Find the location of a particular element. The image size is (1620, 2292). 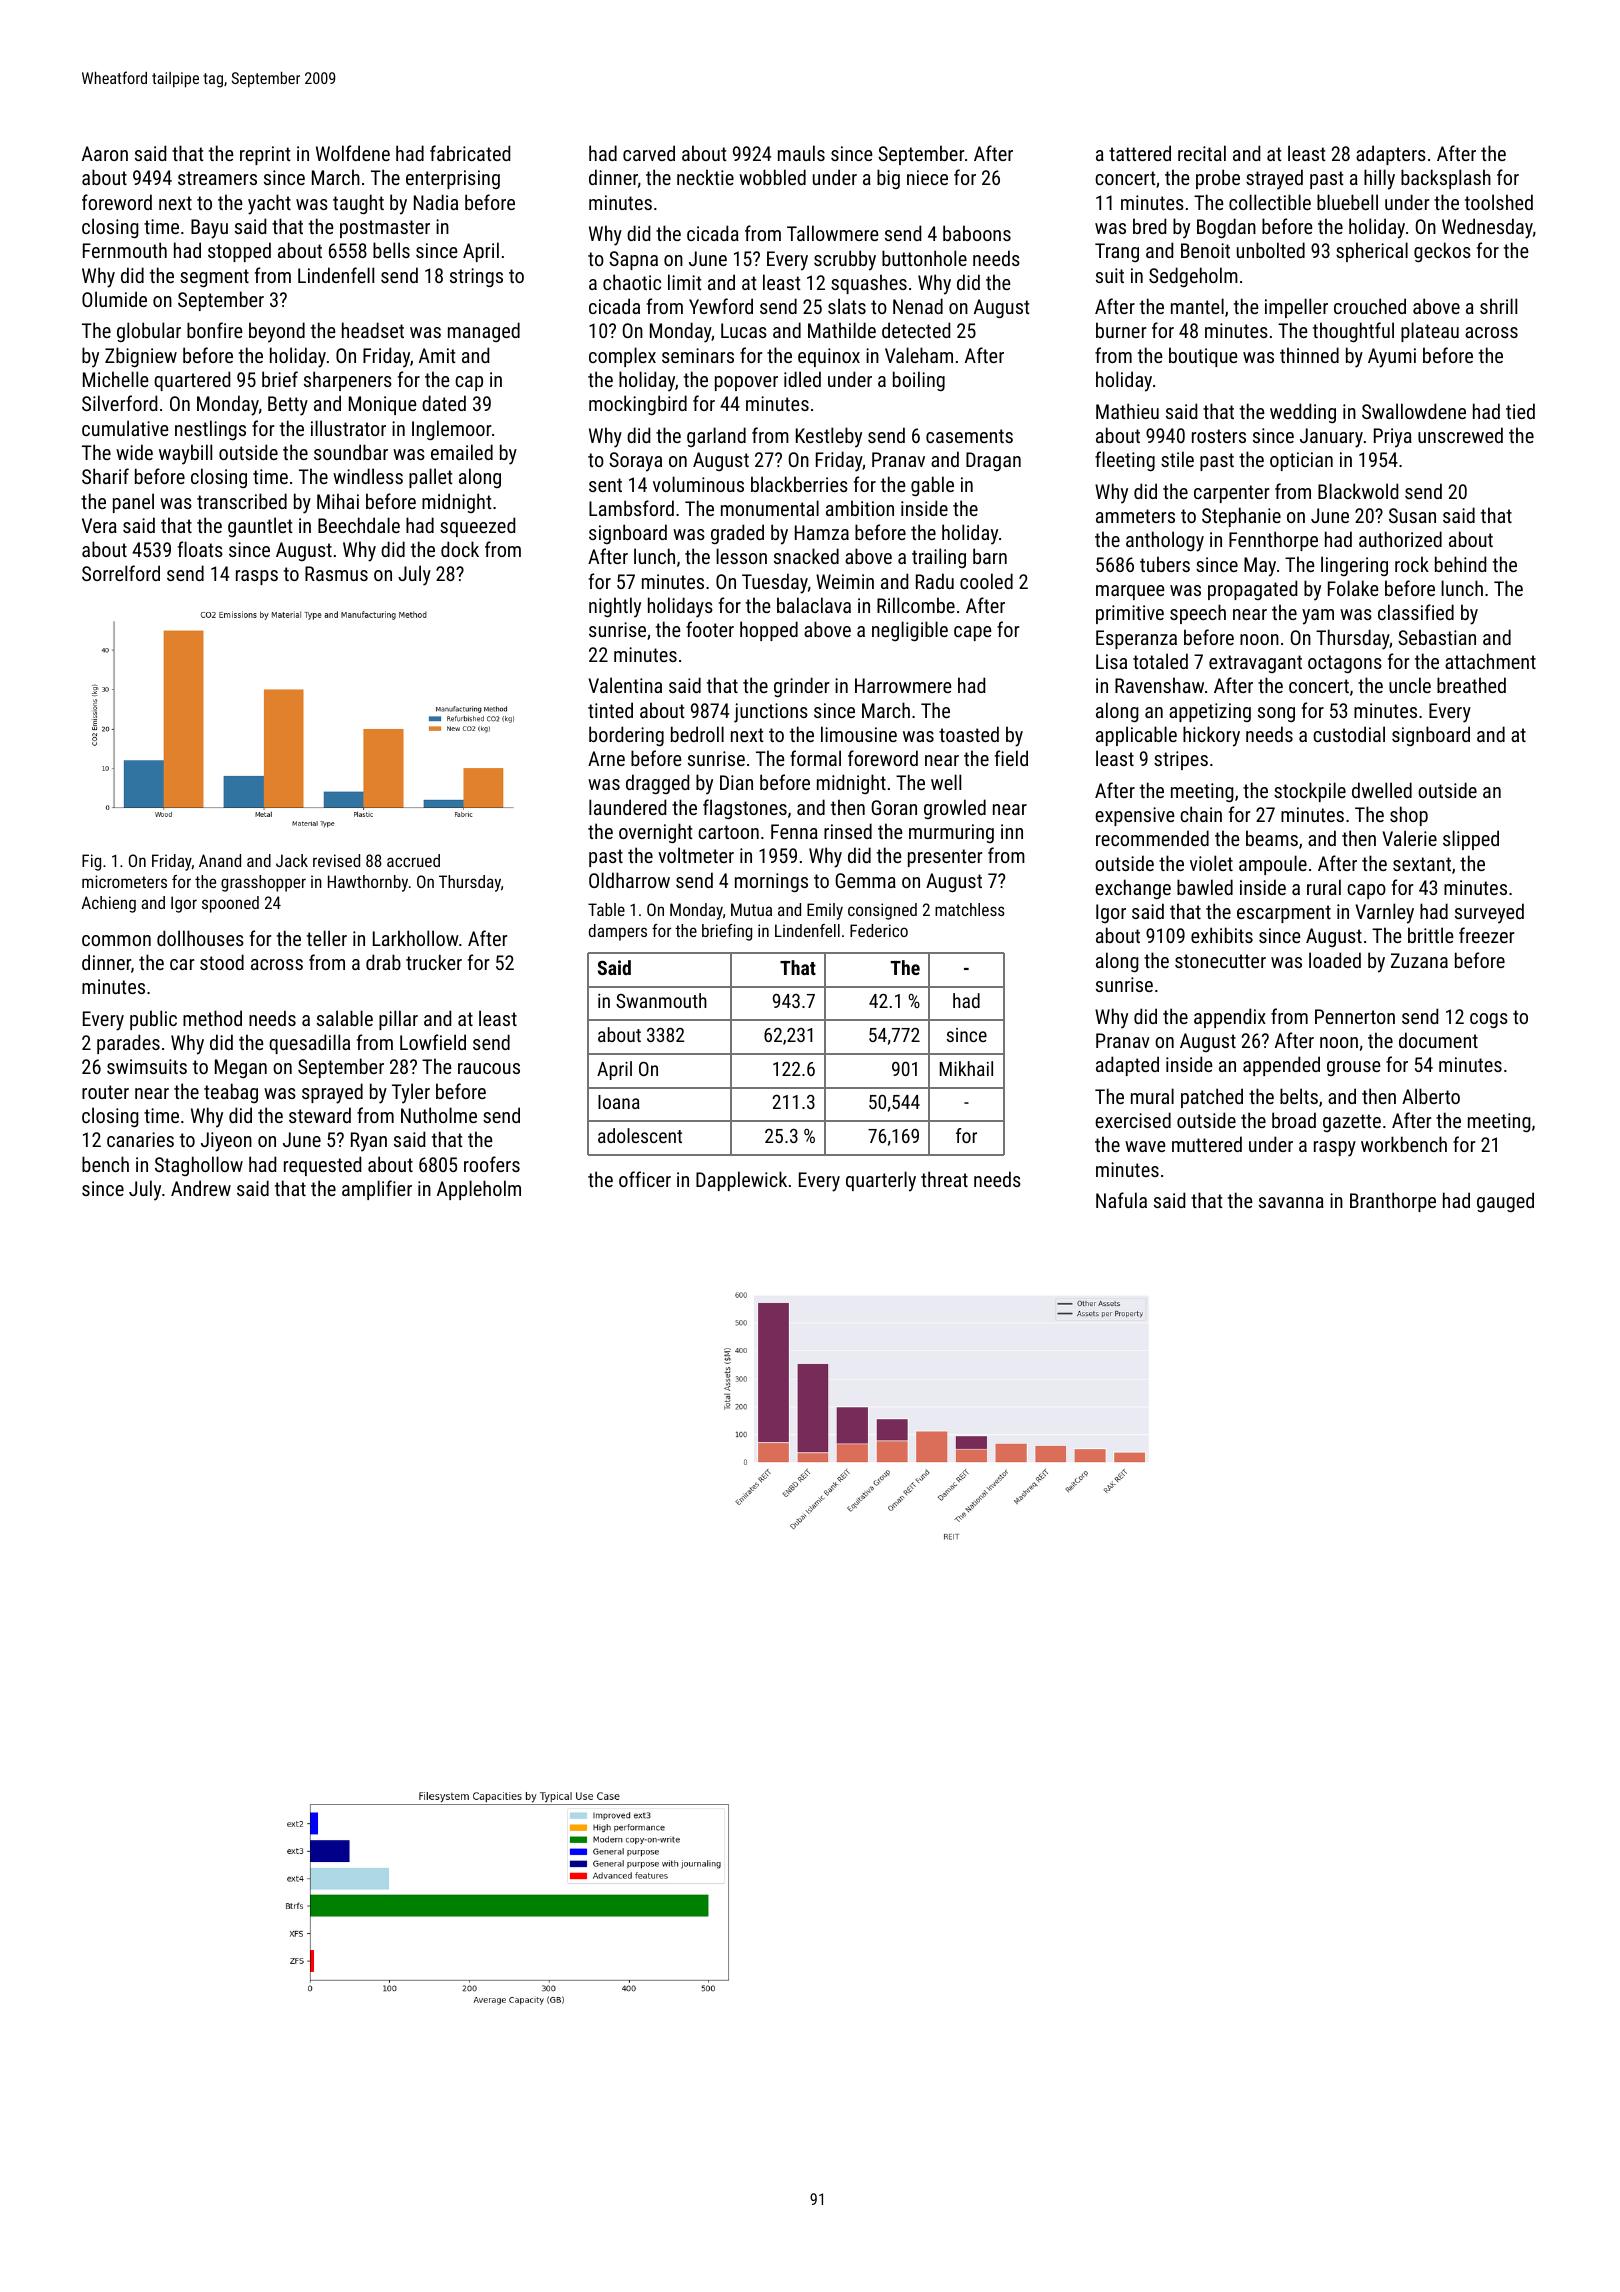

Aaron is located at coordinates (105, 153).
